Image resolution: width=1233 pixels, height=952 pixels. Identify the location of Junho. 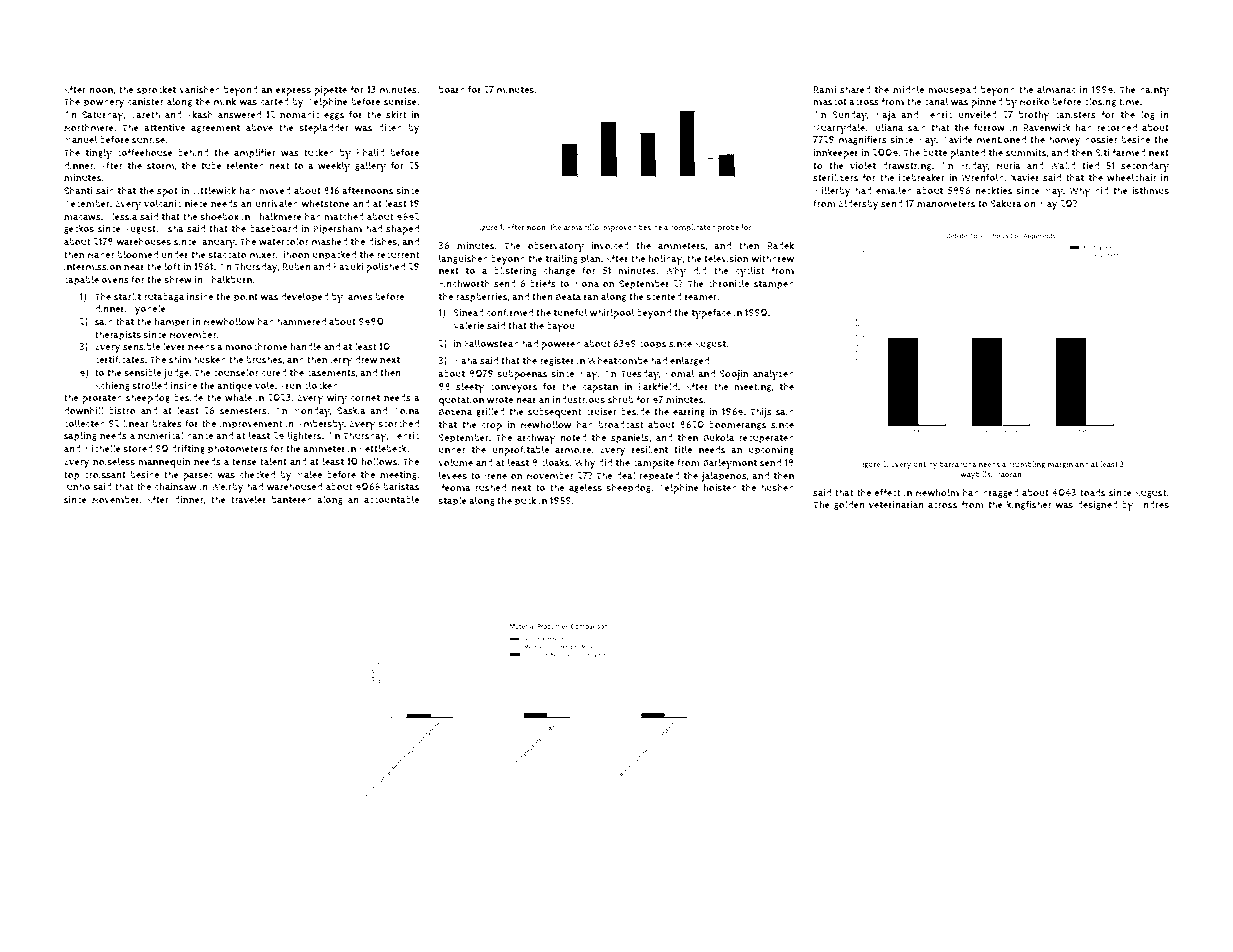
(77, 487).
